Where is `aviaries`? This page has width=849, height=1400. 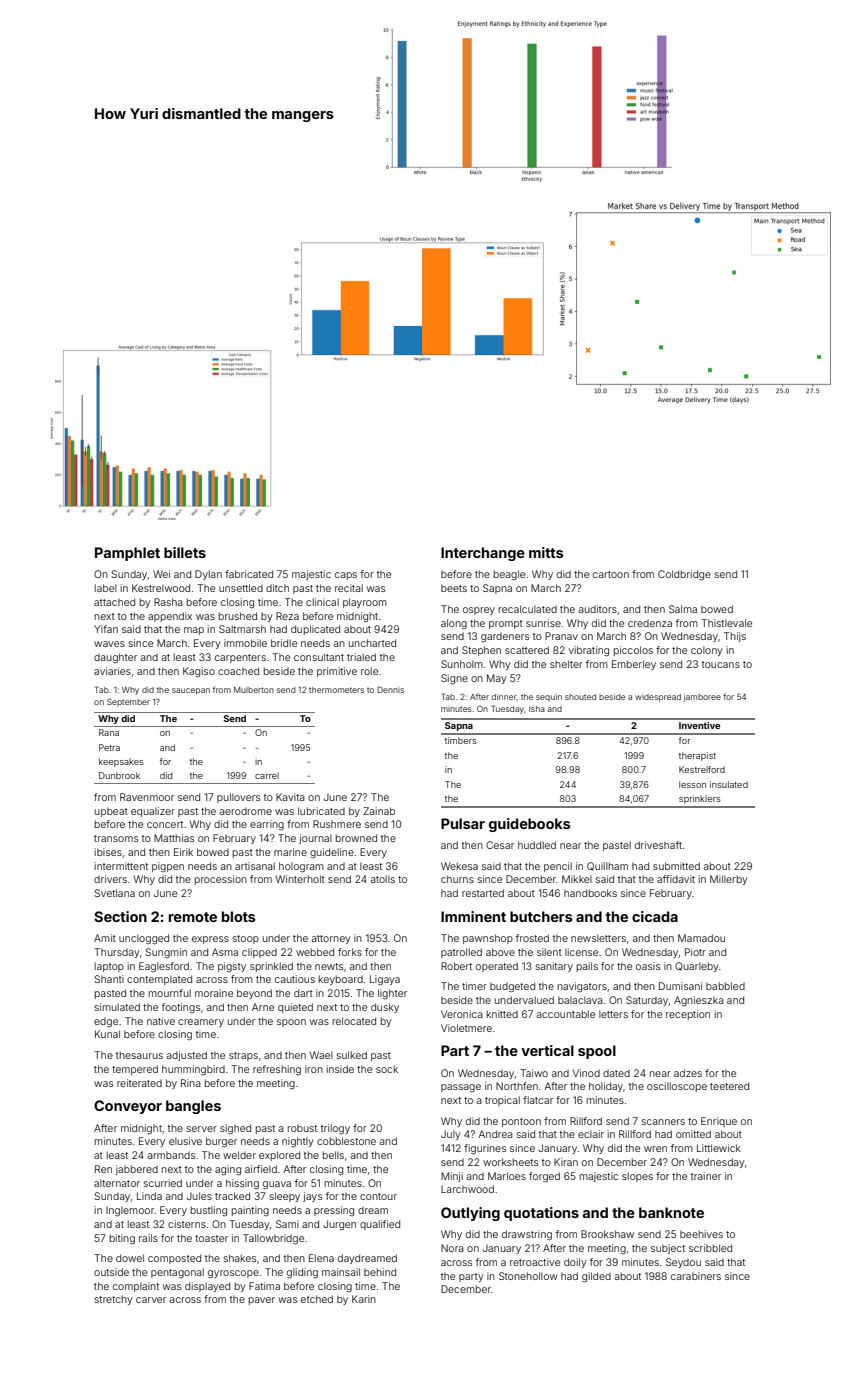
aviaries is located at coordinates (112, 671).
